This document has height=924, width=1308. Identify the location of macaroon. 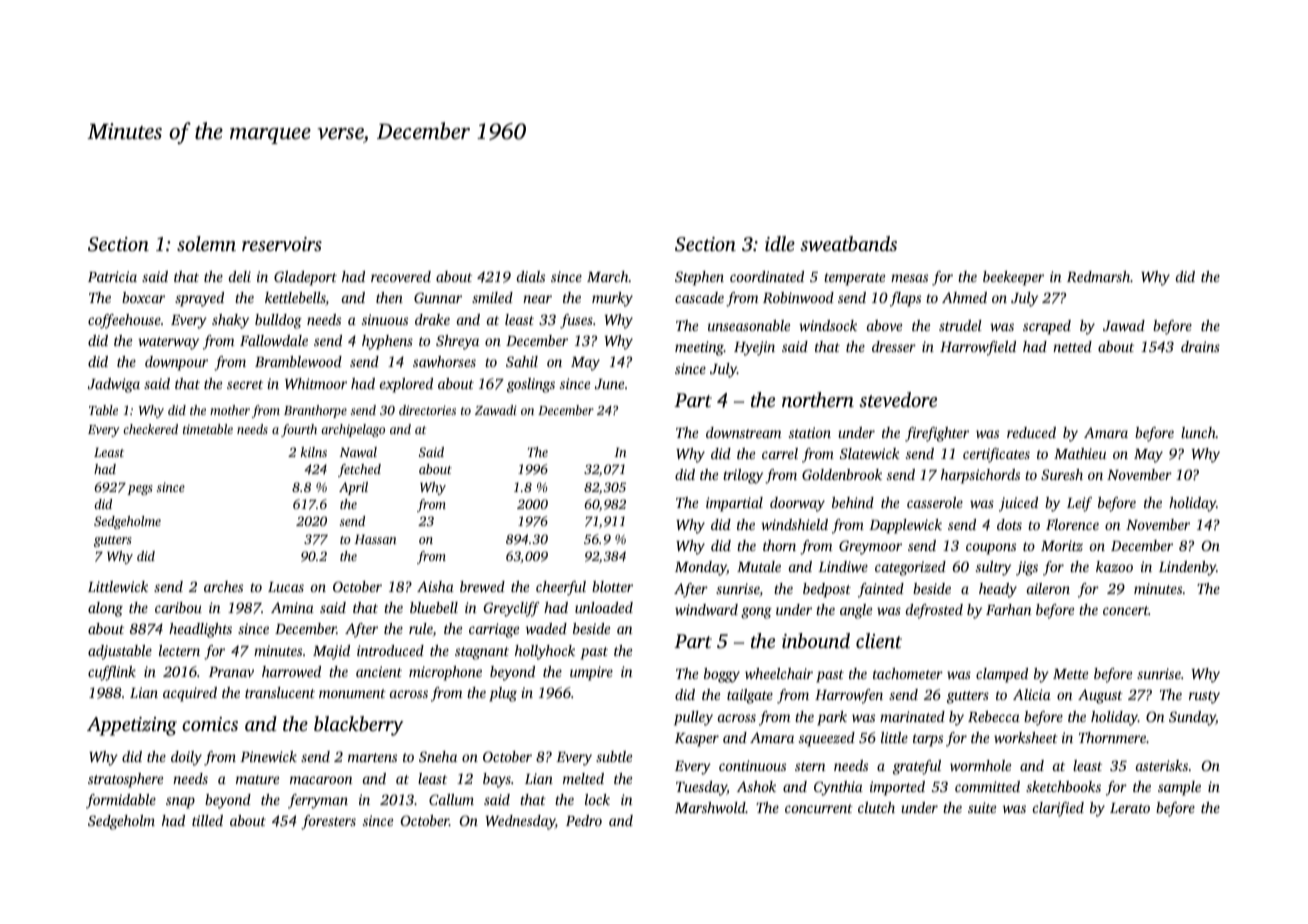
(321, 780).
